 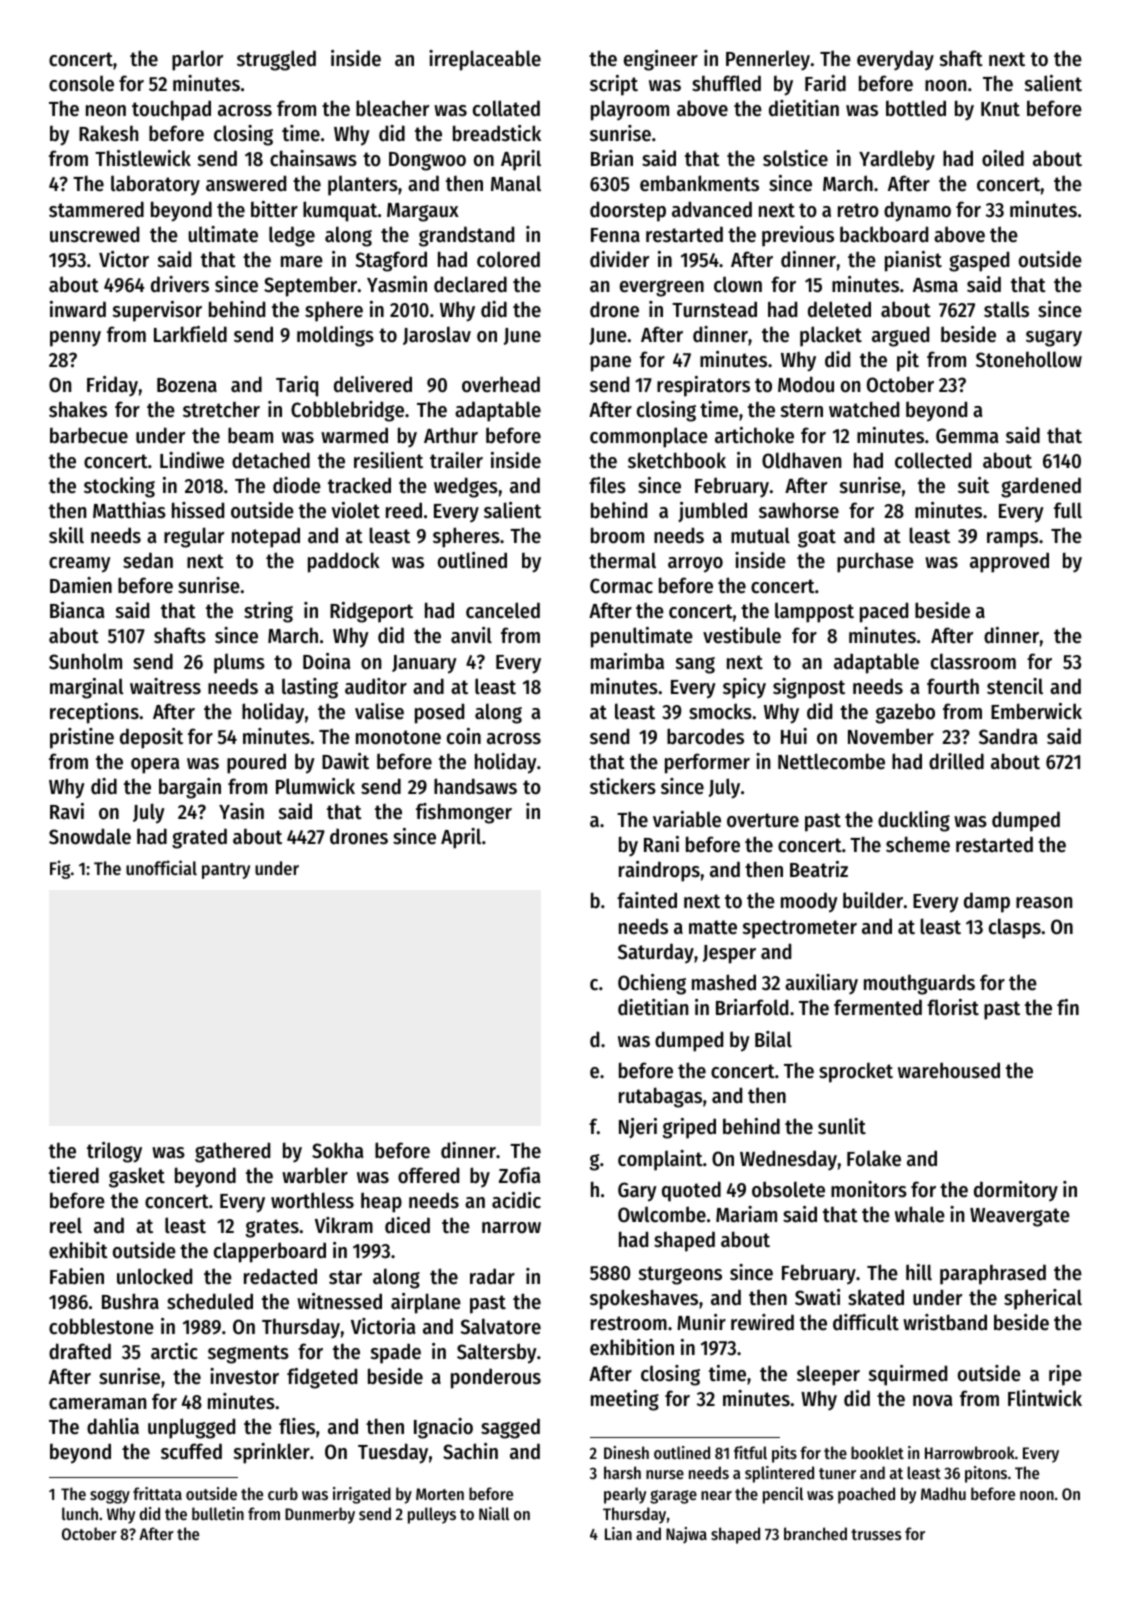 I want to click on gasped, so click(x=979, y=261).
